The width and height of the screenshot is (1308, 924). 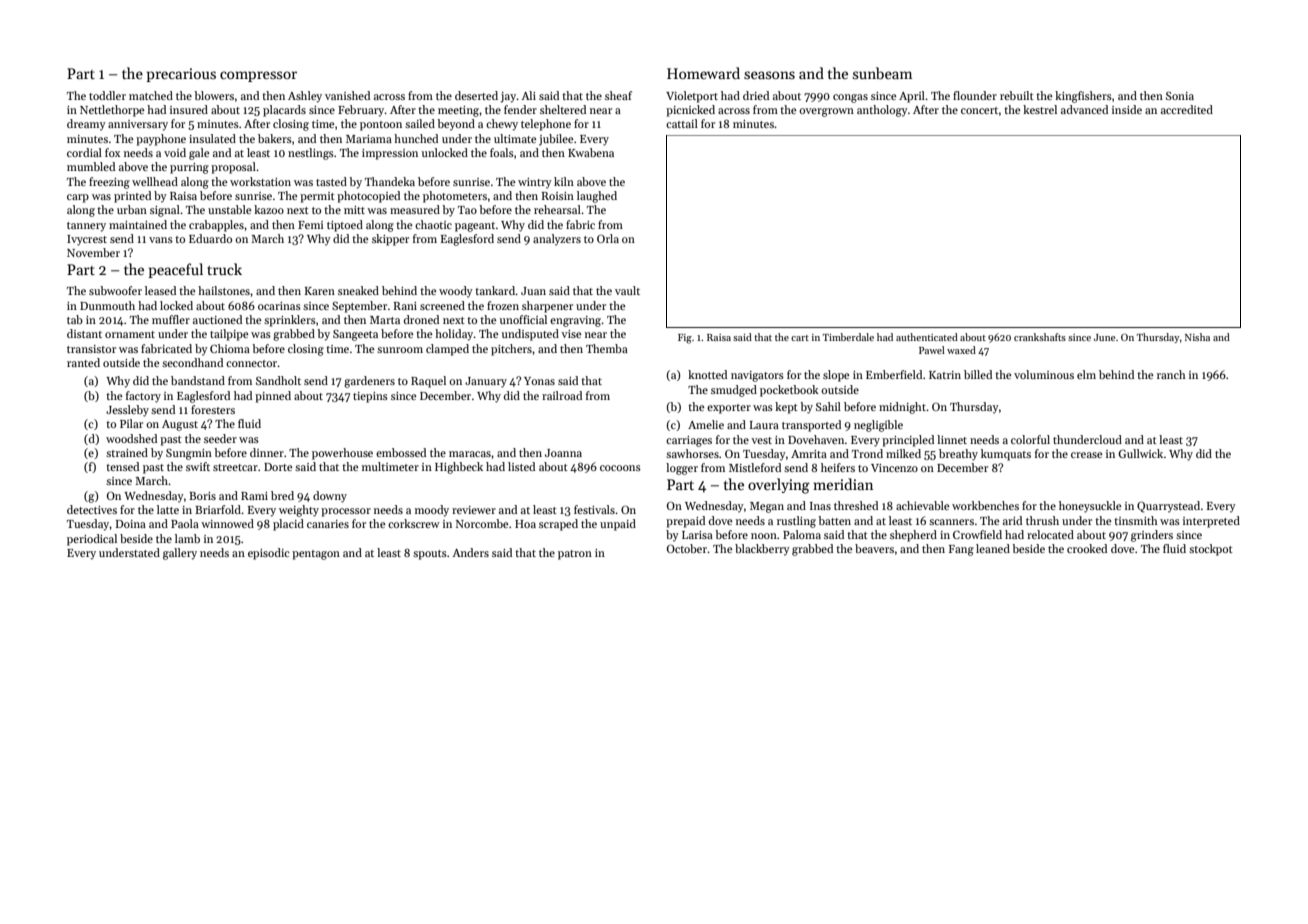 What do you see at coordinates (92, 540) in the screenshot?
I see `periodical` at bounding box center [92, 540].
